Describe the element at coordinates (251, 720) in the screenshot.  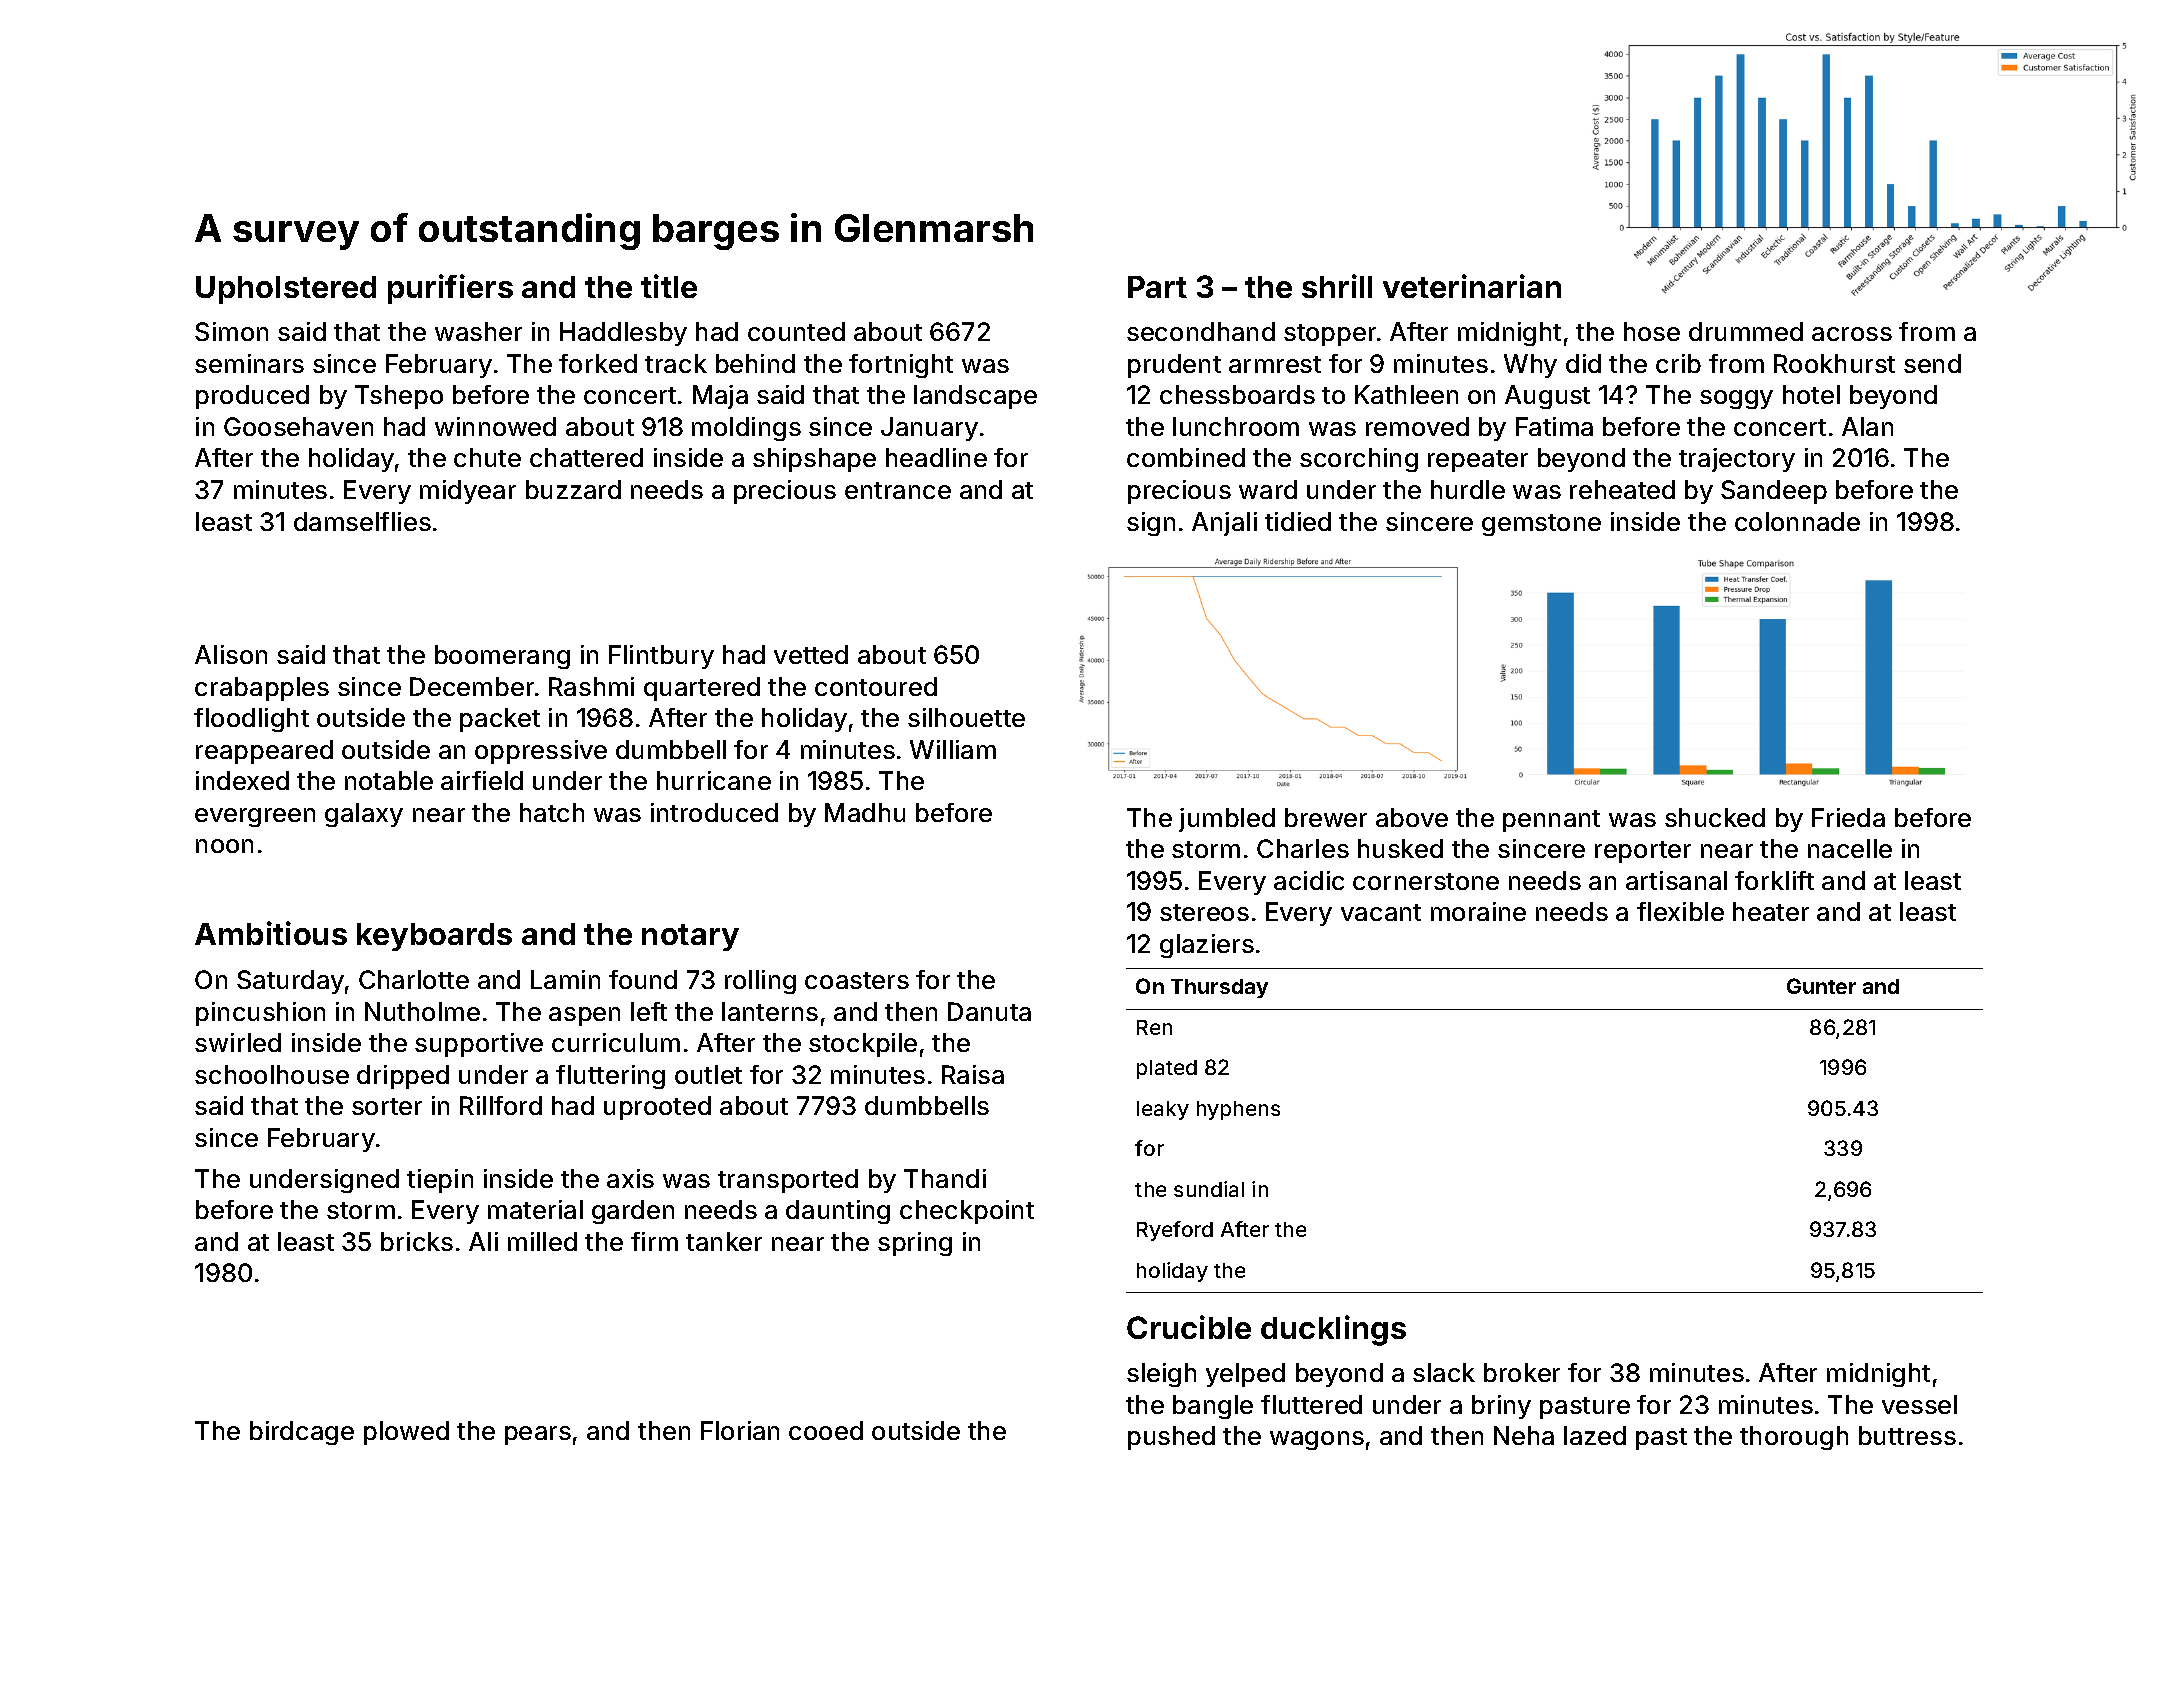
I see `floodlight` at that location.
